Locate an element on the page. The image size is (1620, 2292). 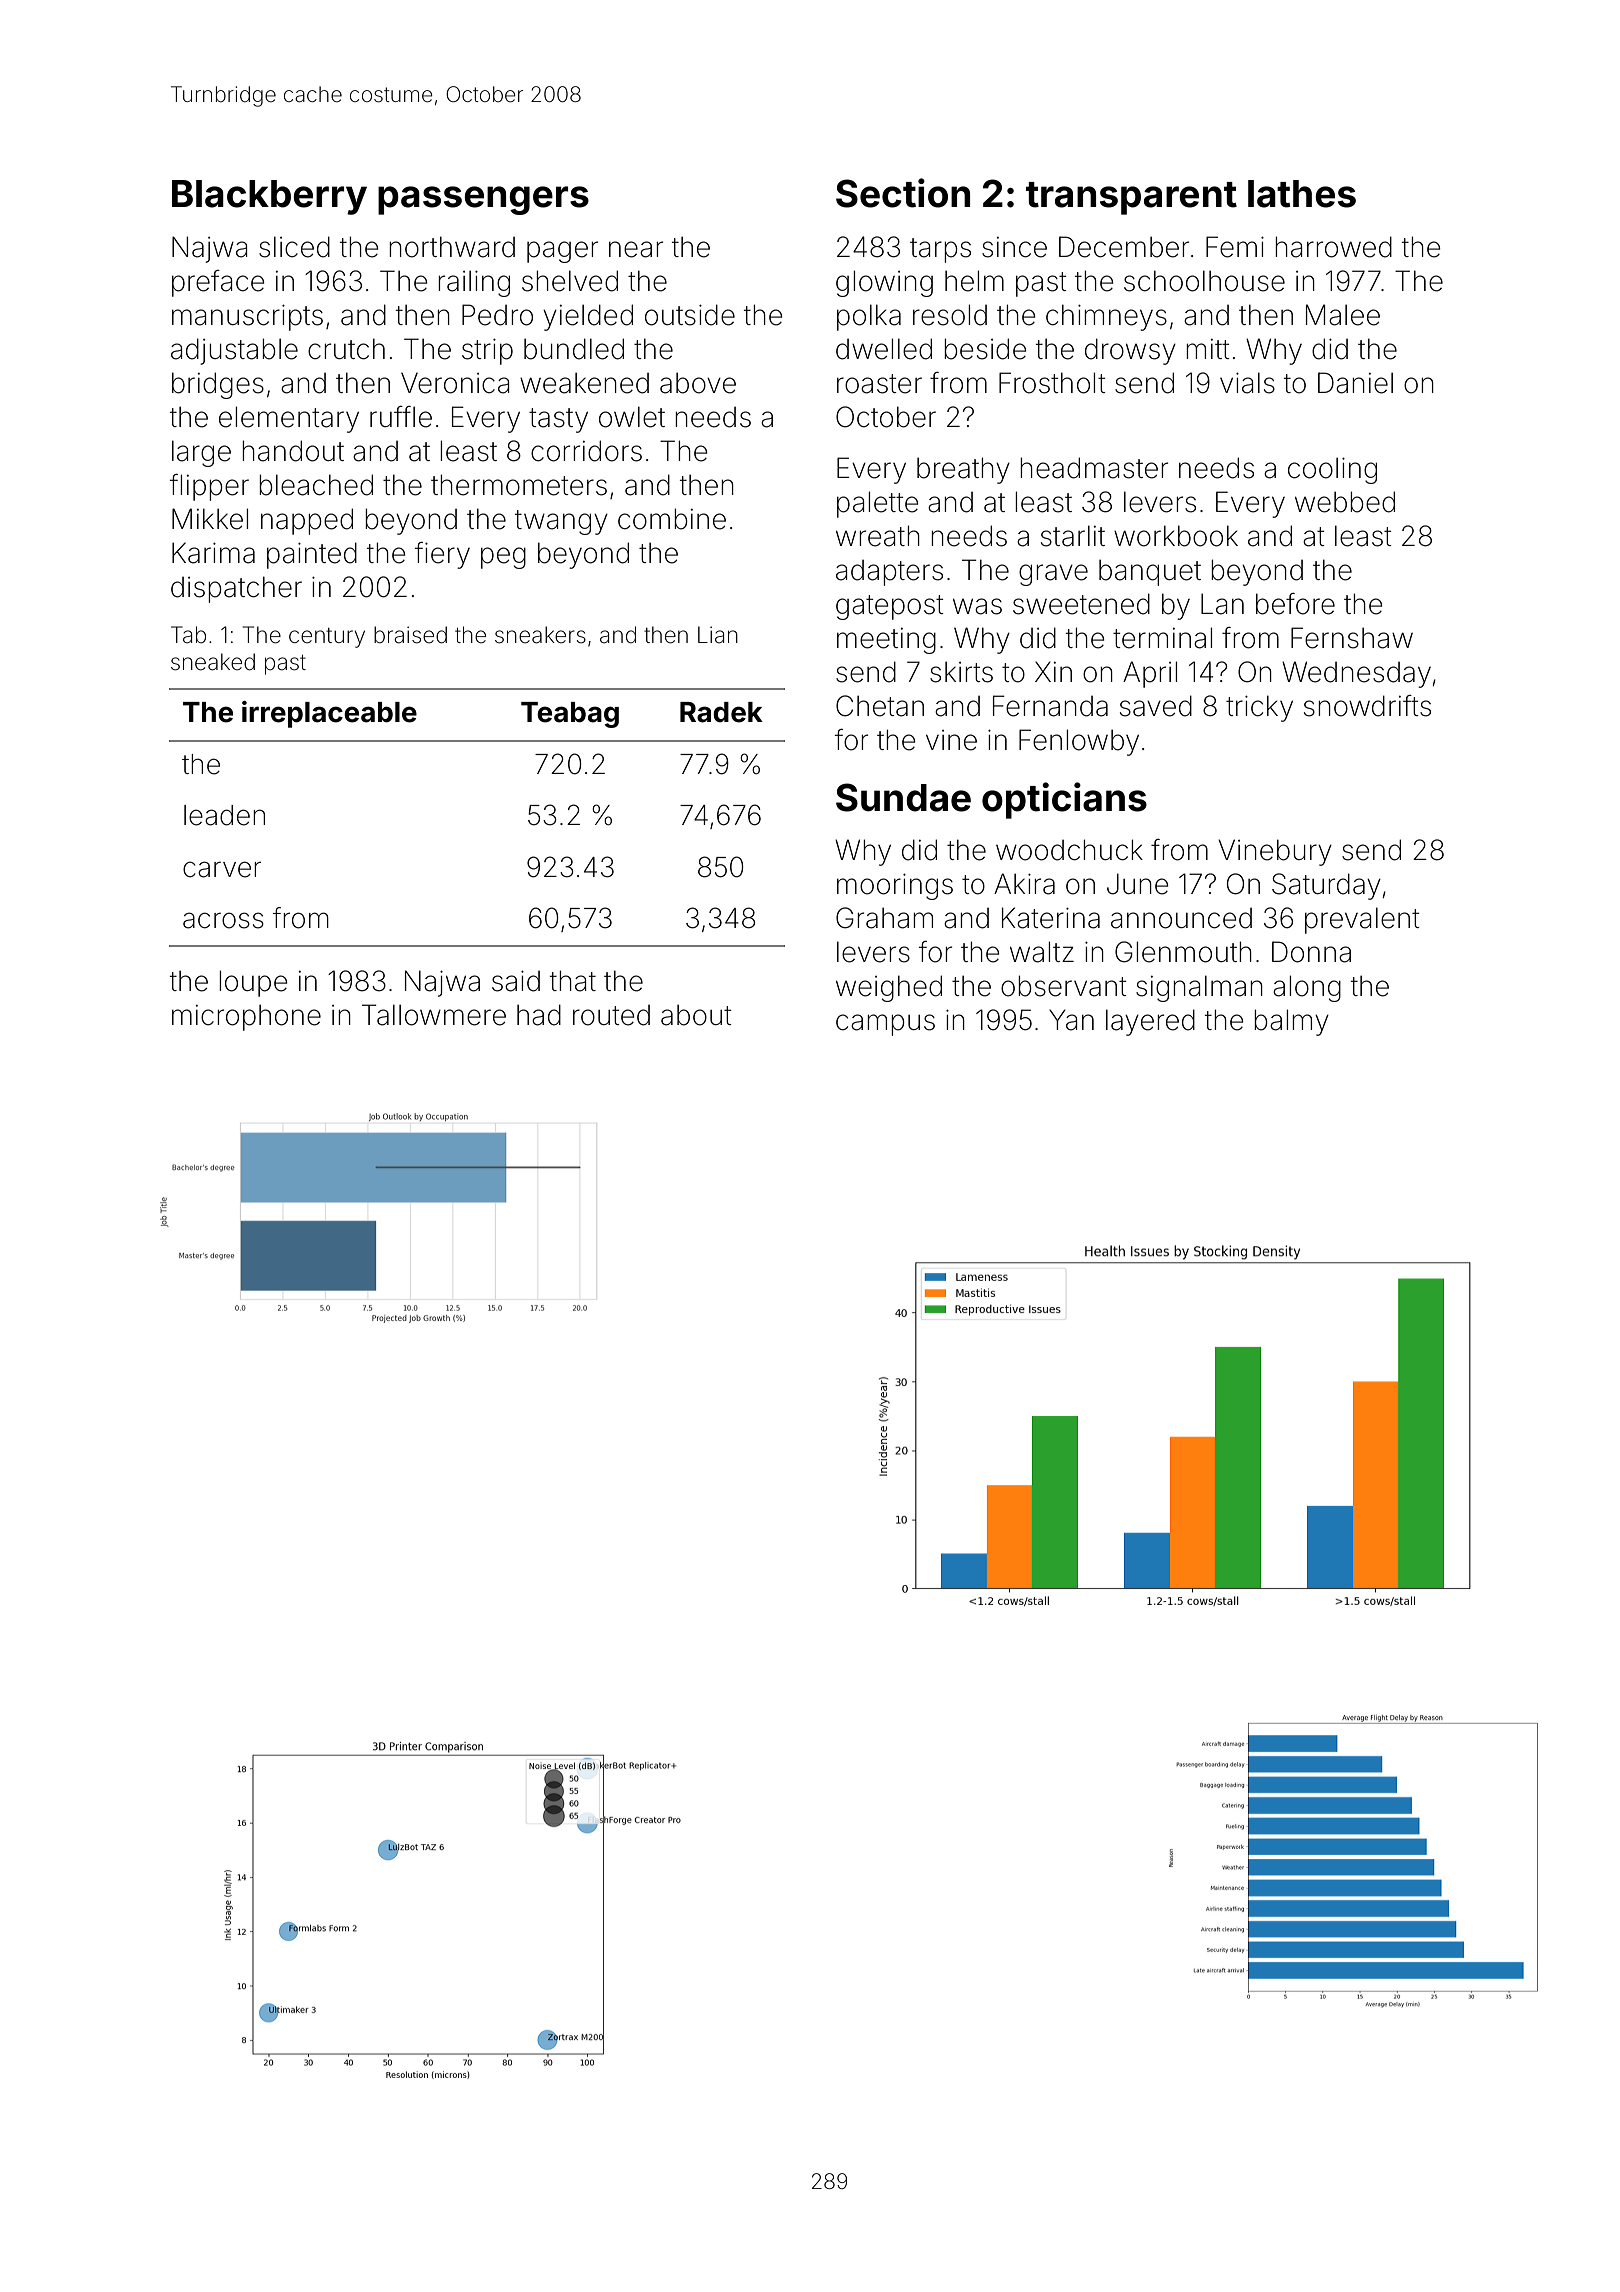
Malee is located at coordinates (1343, 315).
